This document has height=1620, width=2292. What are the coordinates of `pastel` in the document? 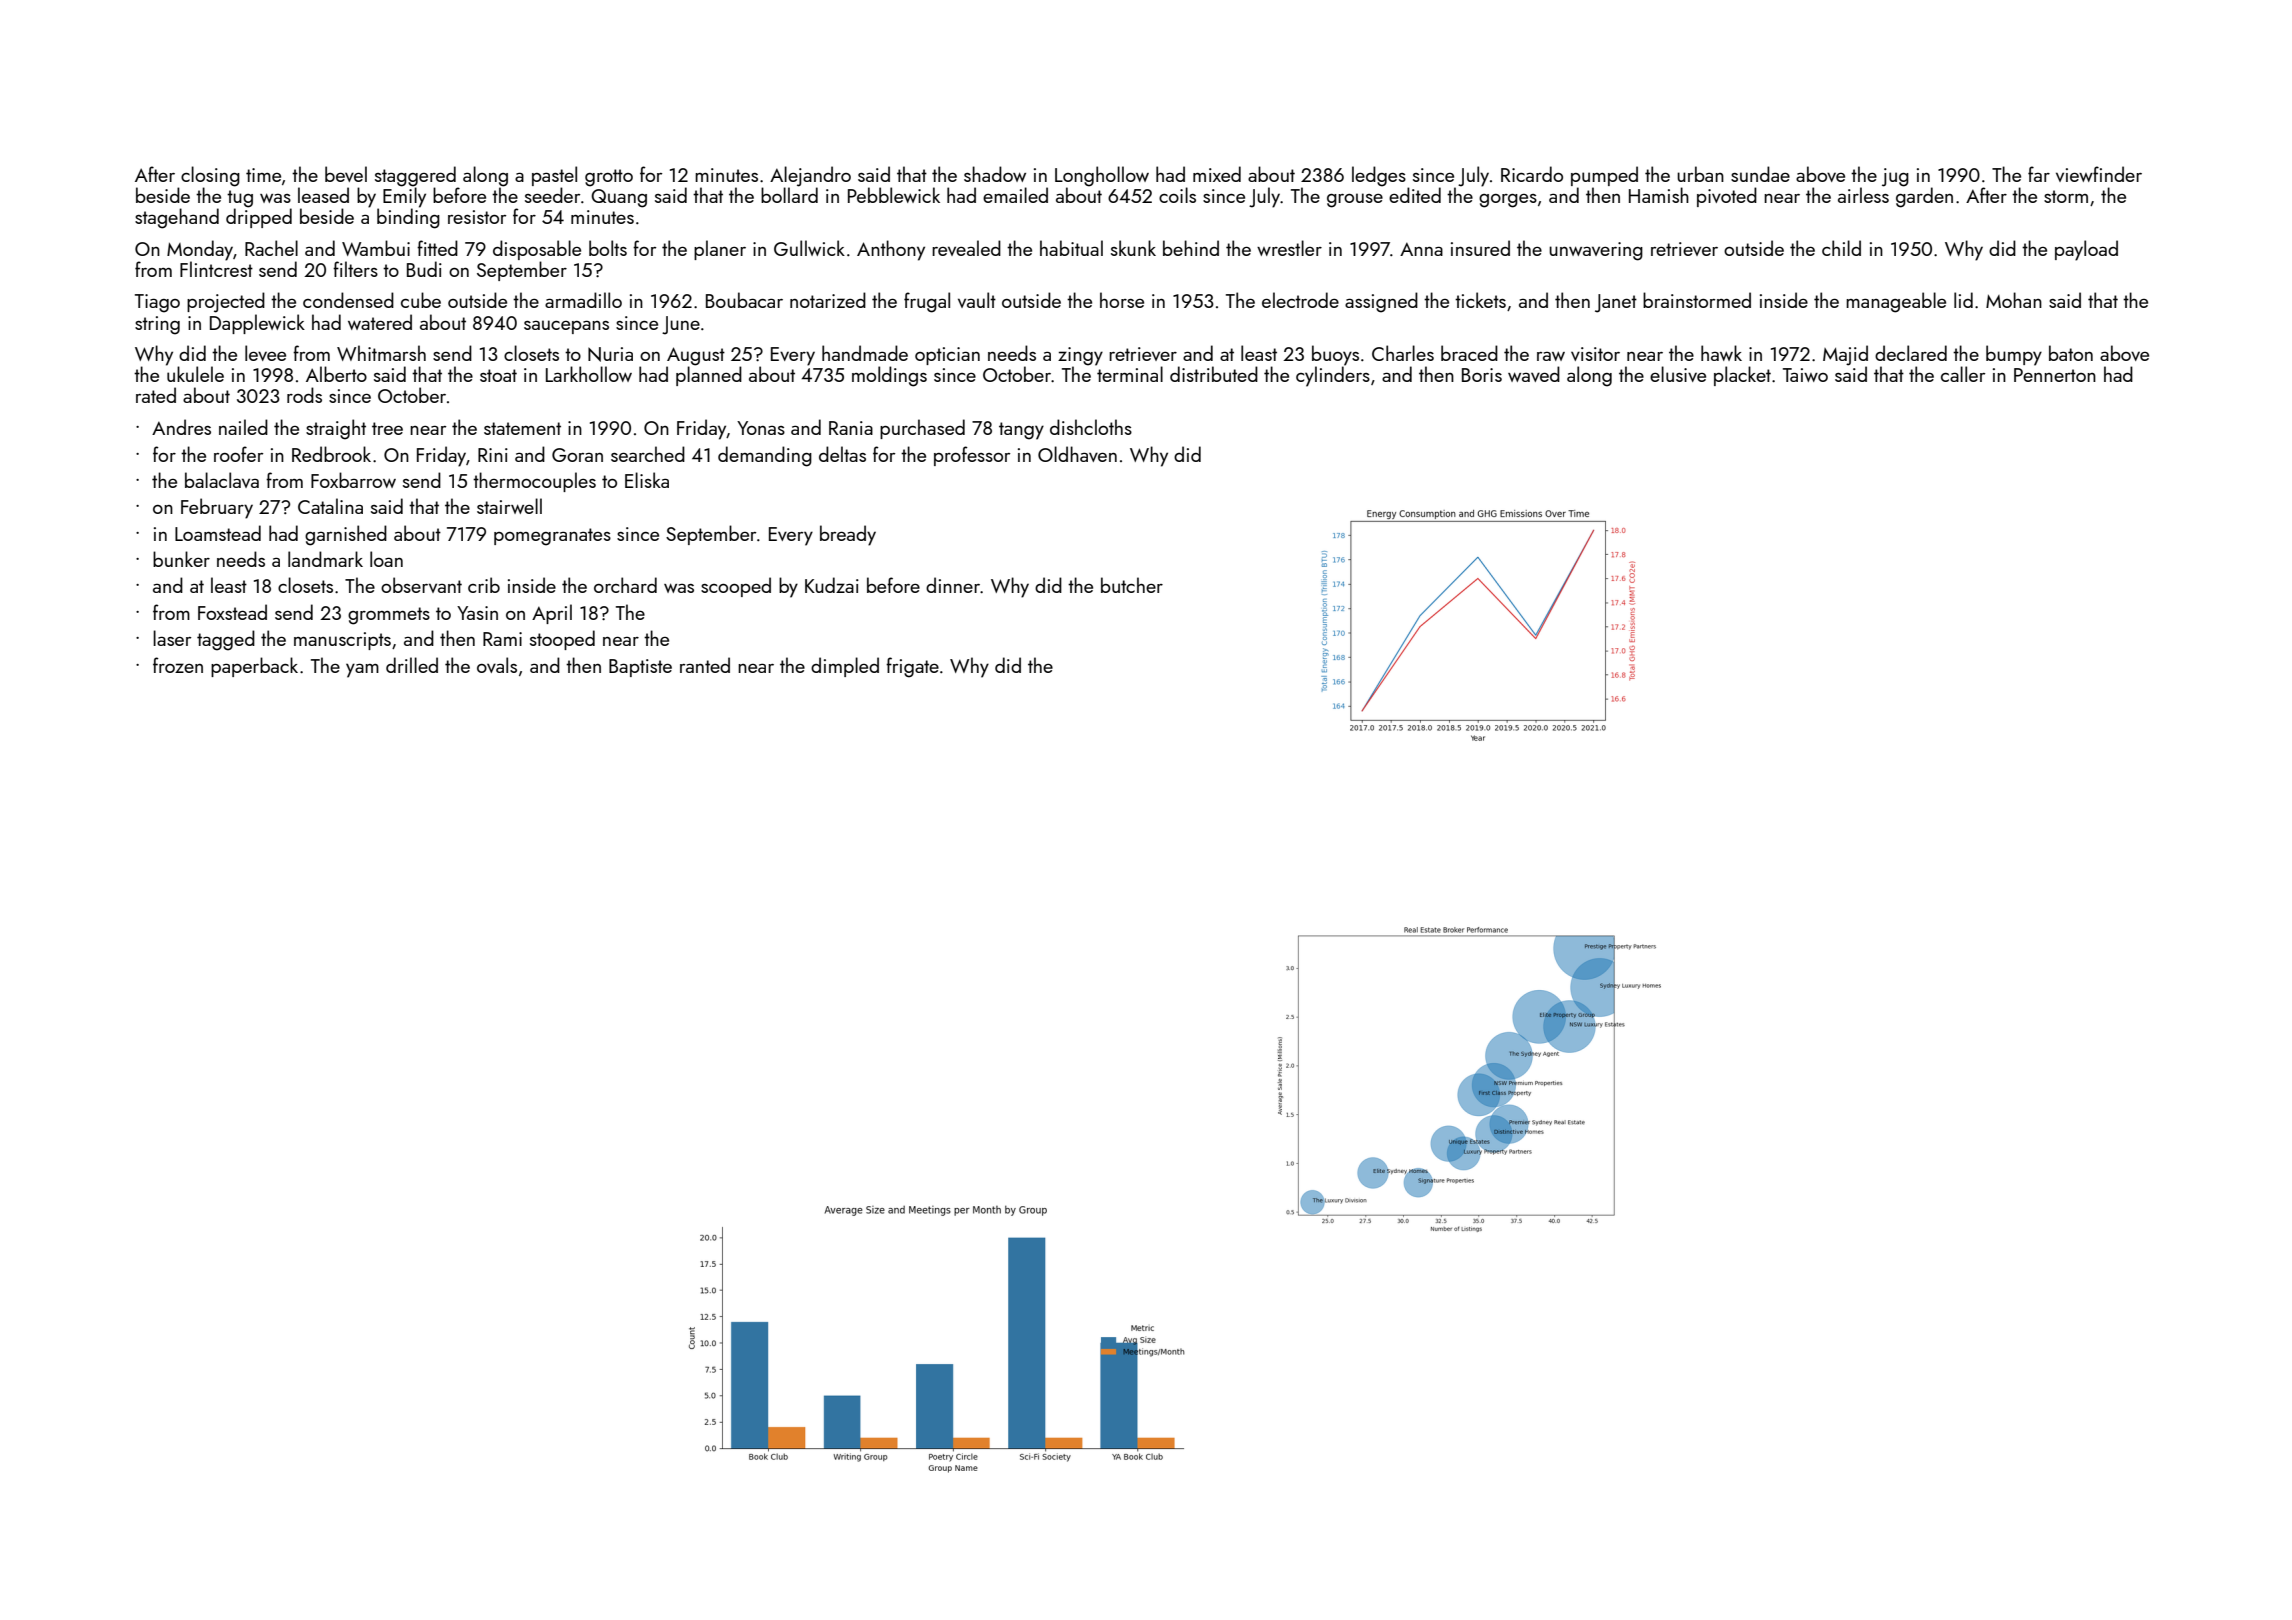 It's located at (554, 176).
